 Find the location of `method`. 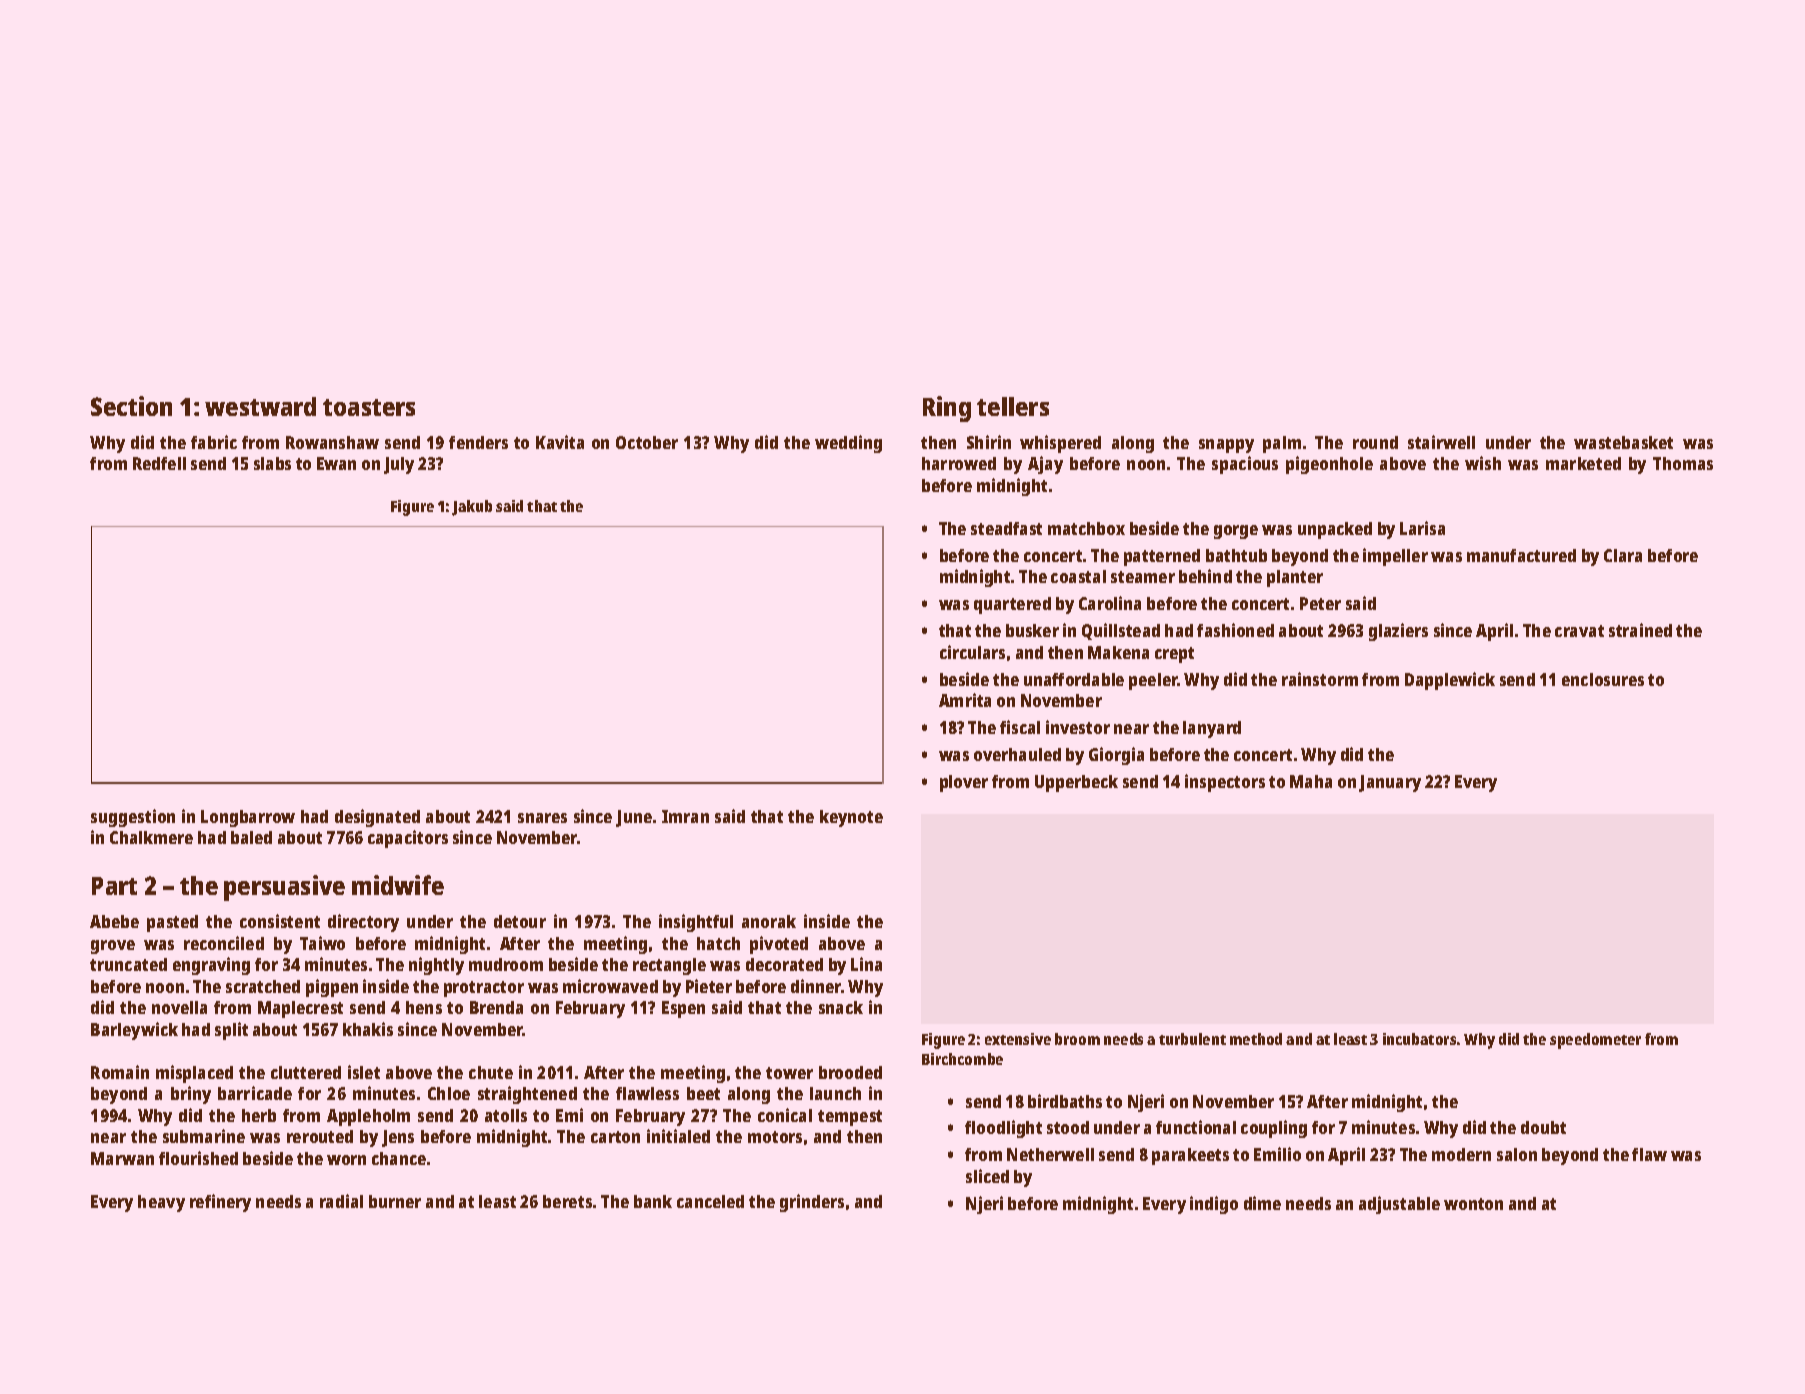

method is located at coordinates (1256, 1039).
